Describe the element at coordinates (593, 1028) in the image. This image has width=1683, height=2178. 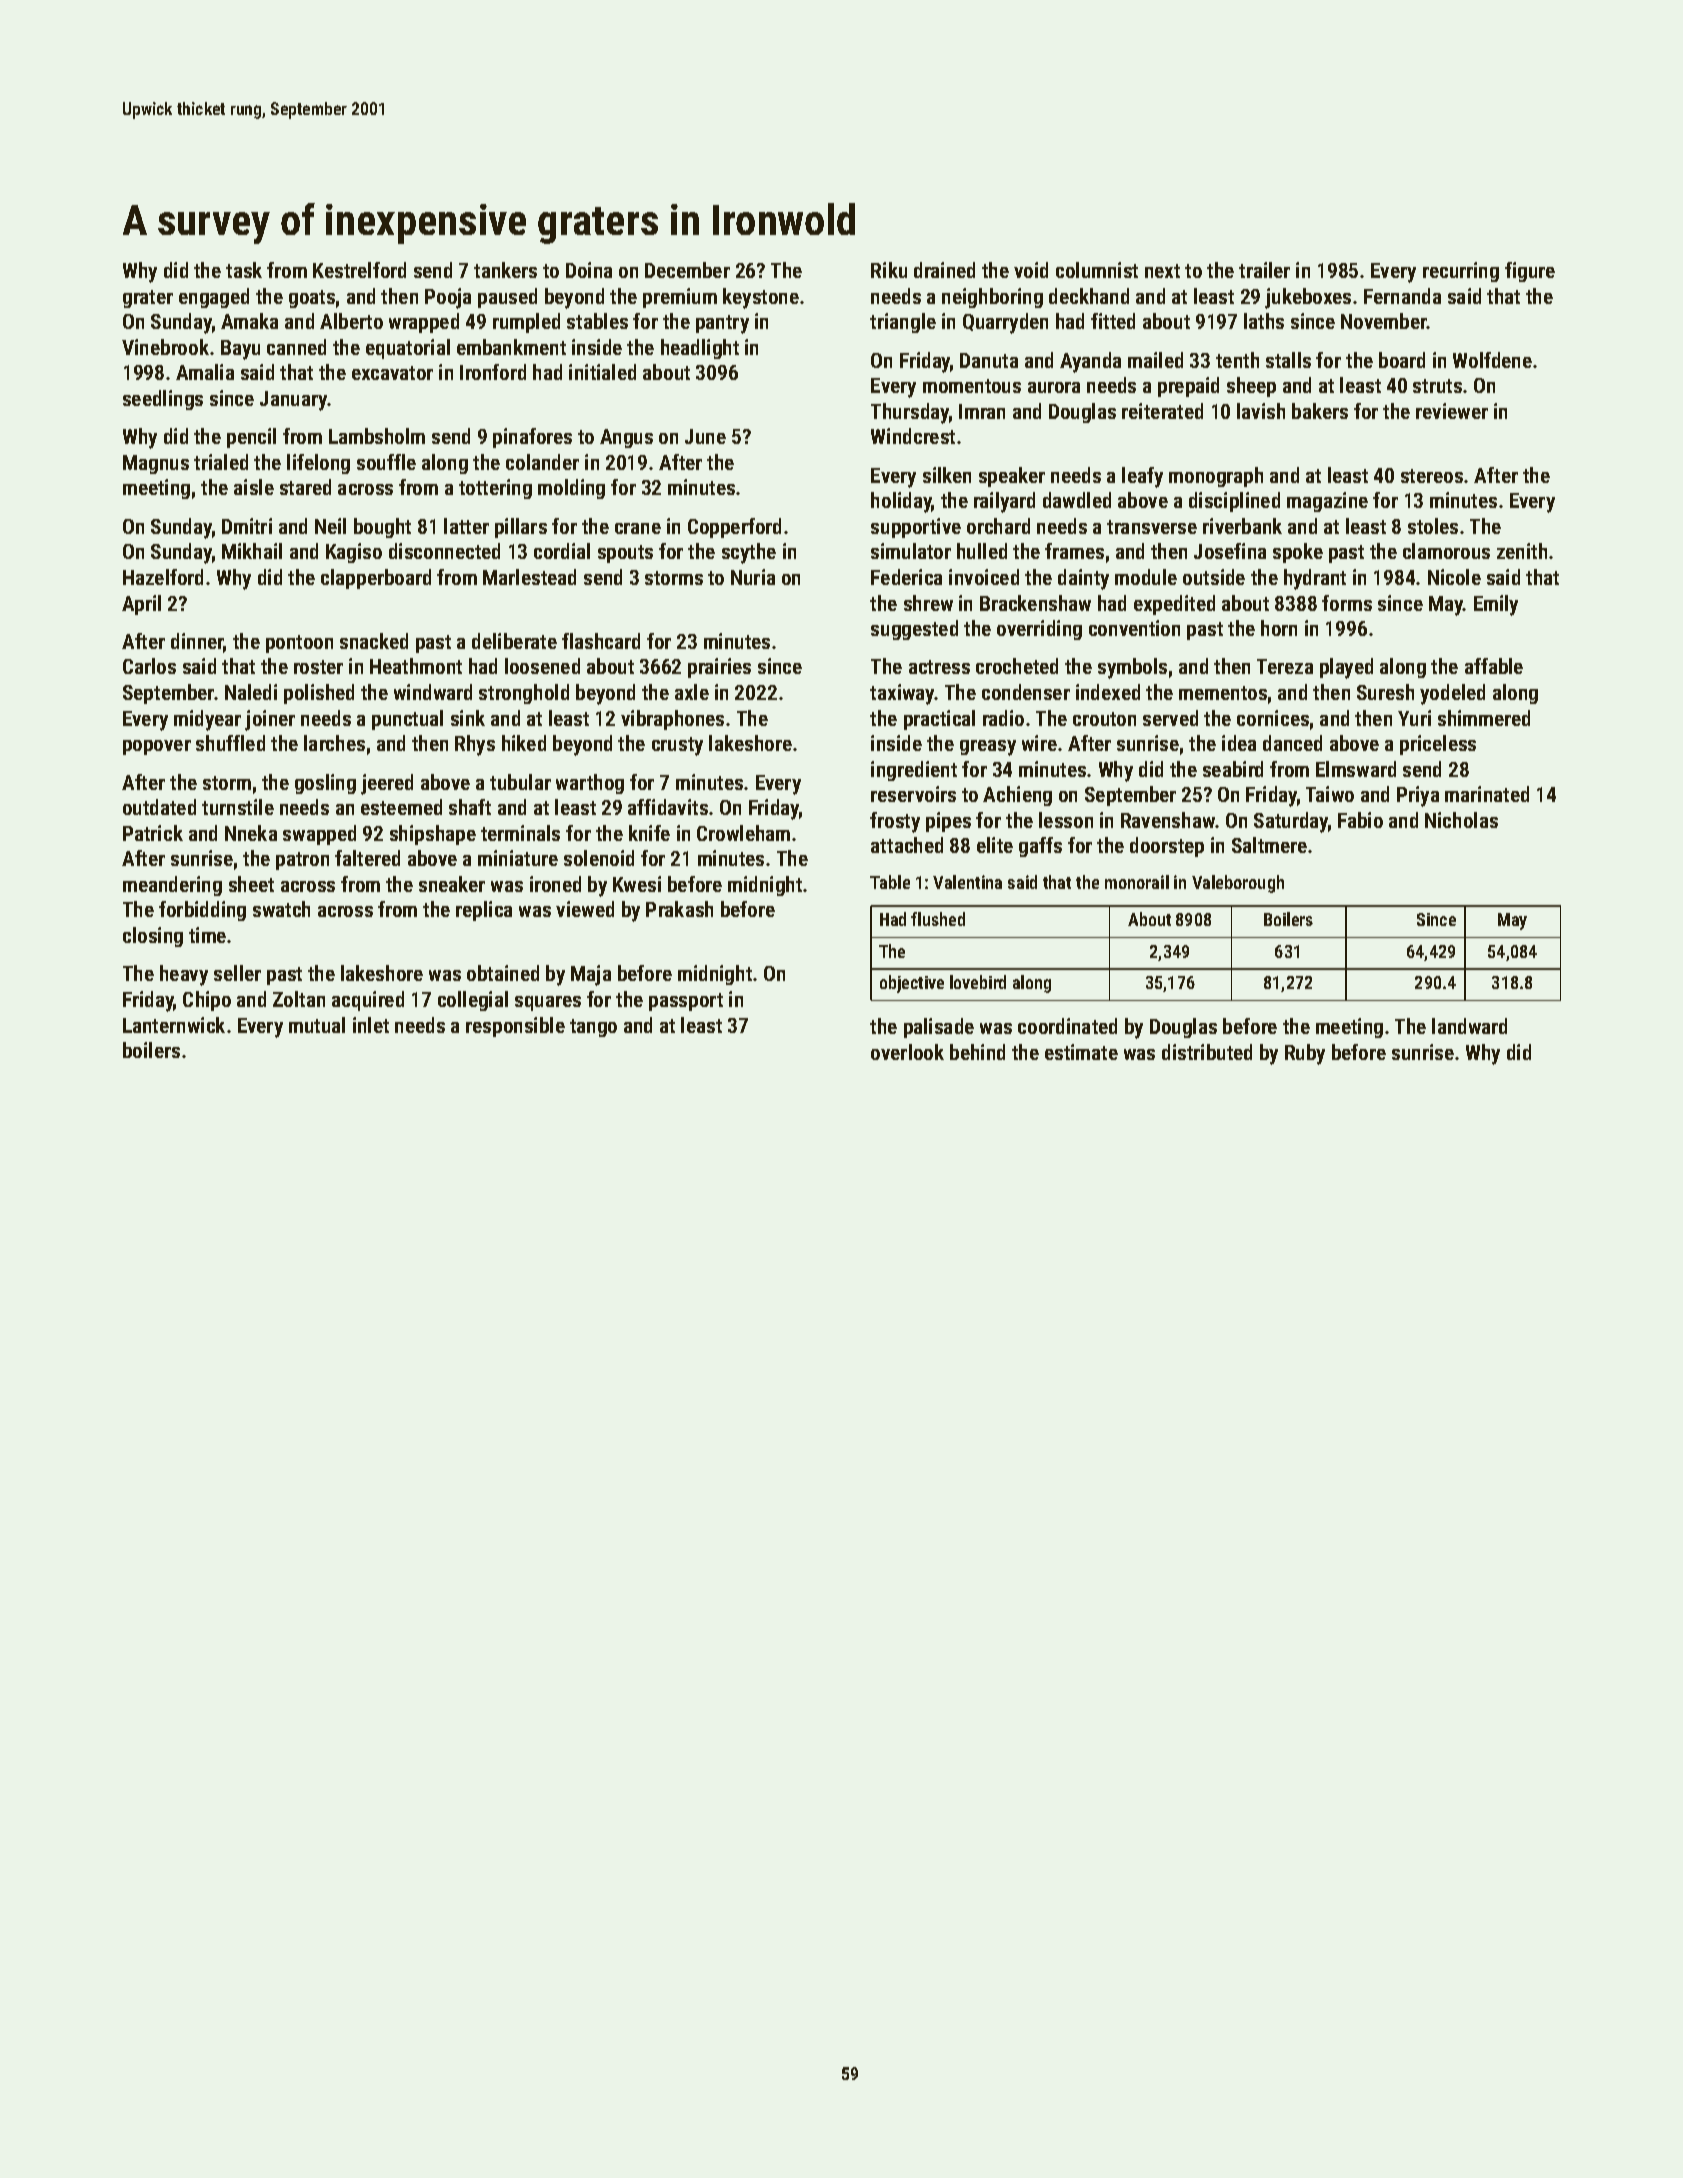
I see `tango` at that location.
